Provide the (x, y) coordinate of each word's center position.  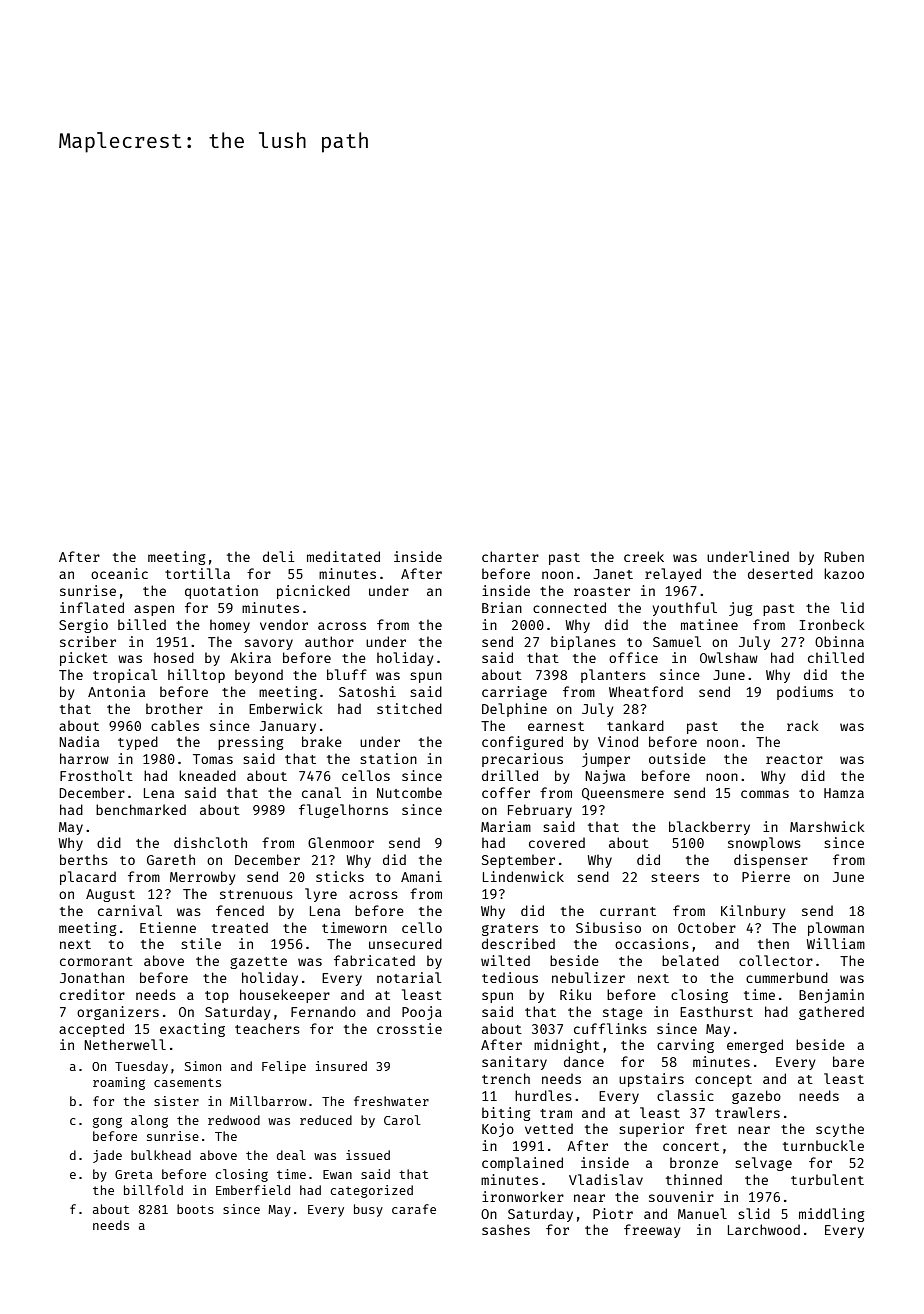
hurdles (543, 1095)
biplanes (583, 643)
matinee (709, 624)
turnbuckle (823, 1145)
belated (690, 960)
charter (510, 556)
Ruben (844, 556)
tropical (125, 676)
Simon (203, 1066)
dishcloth (210, 842)
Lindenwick (523, 876)
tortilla (197, 573)
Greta (134, 1174)
